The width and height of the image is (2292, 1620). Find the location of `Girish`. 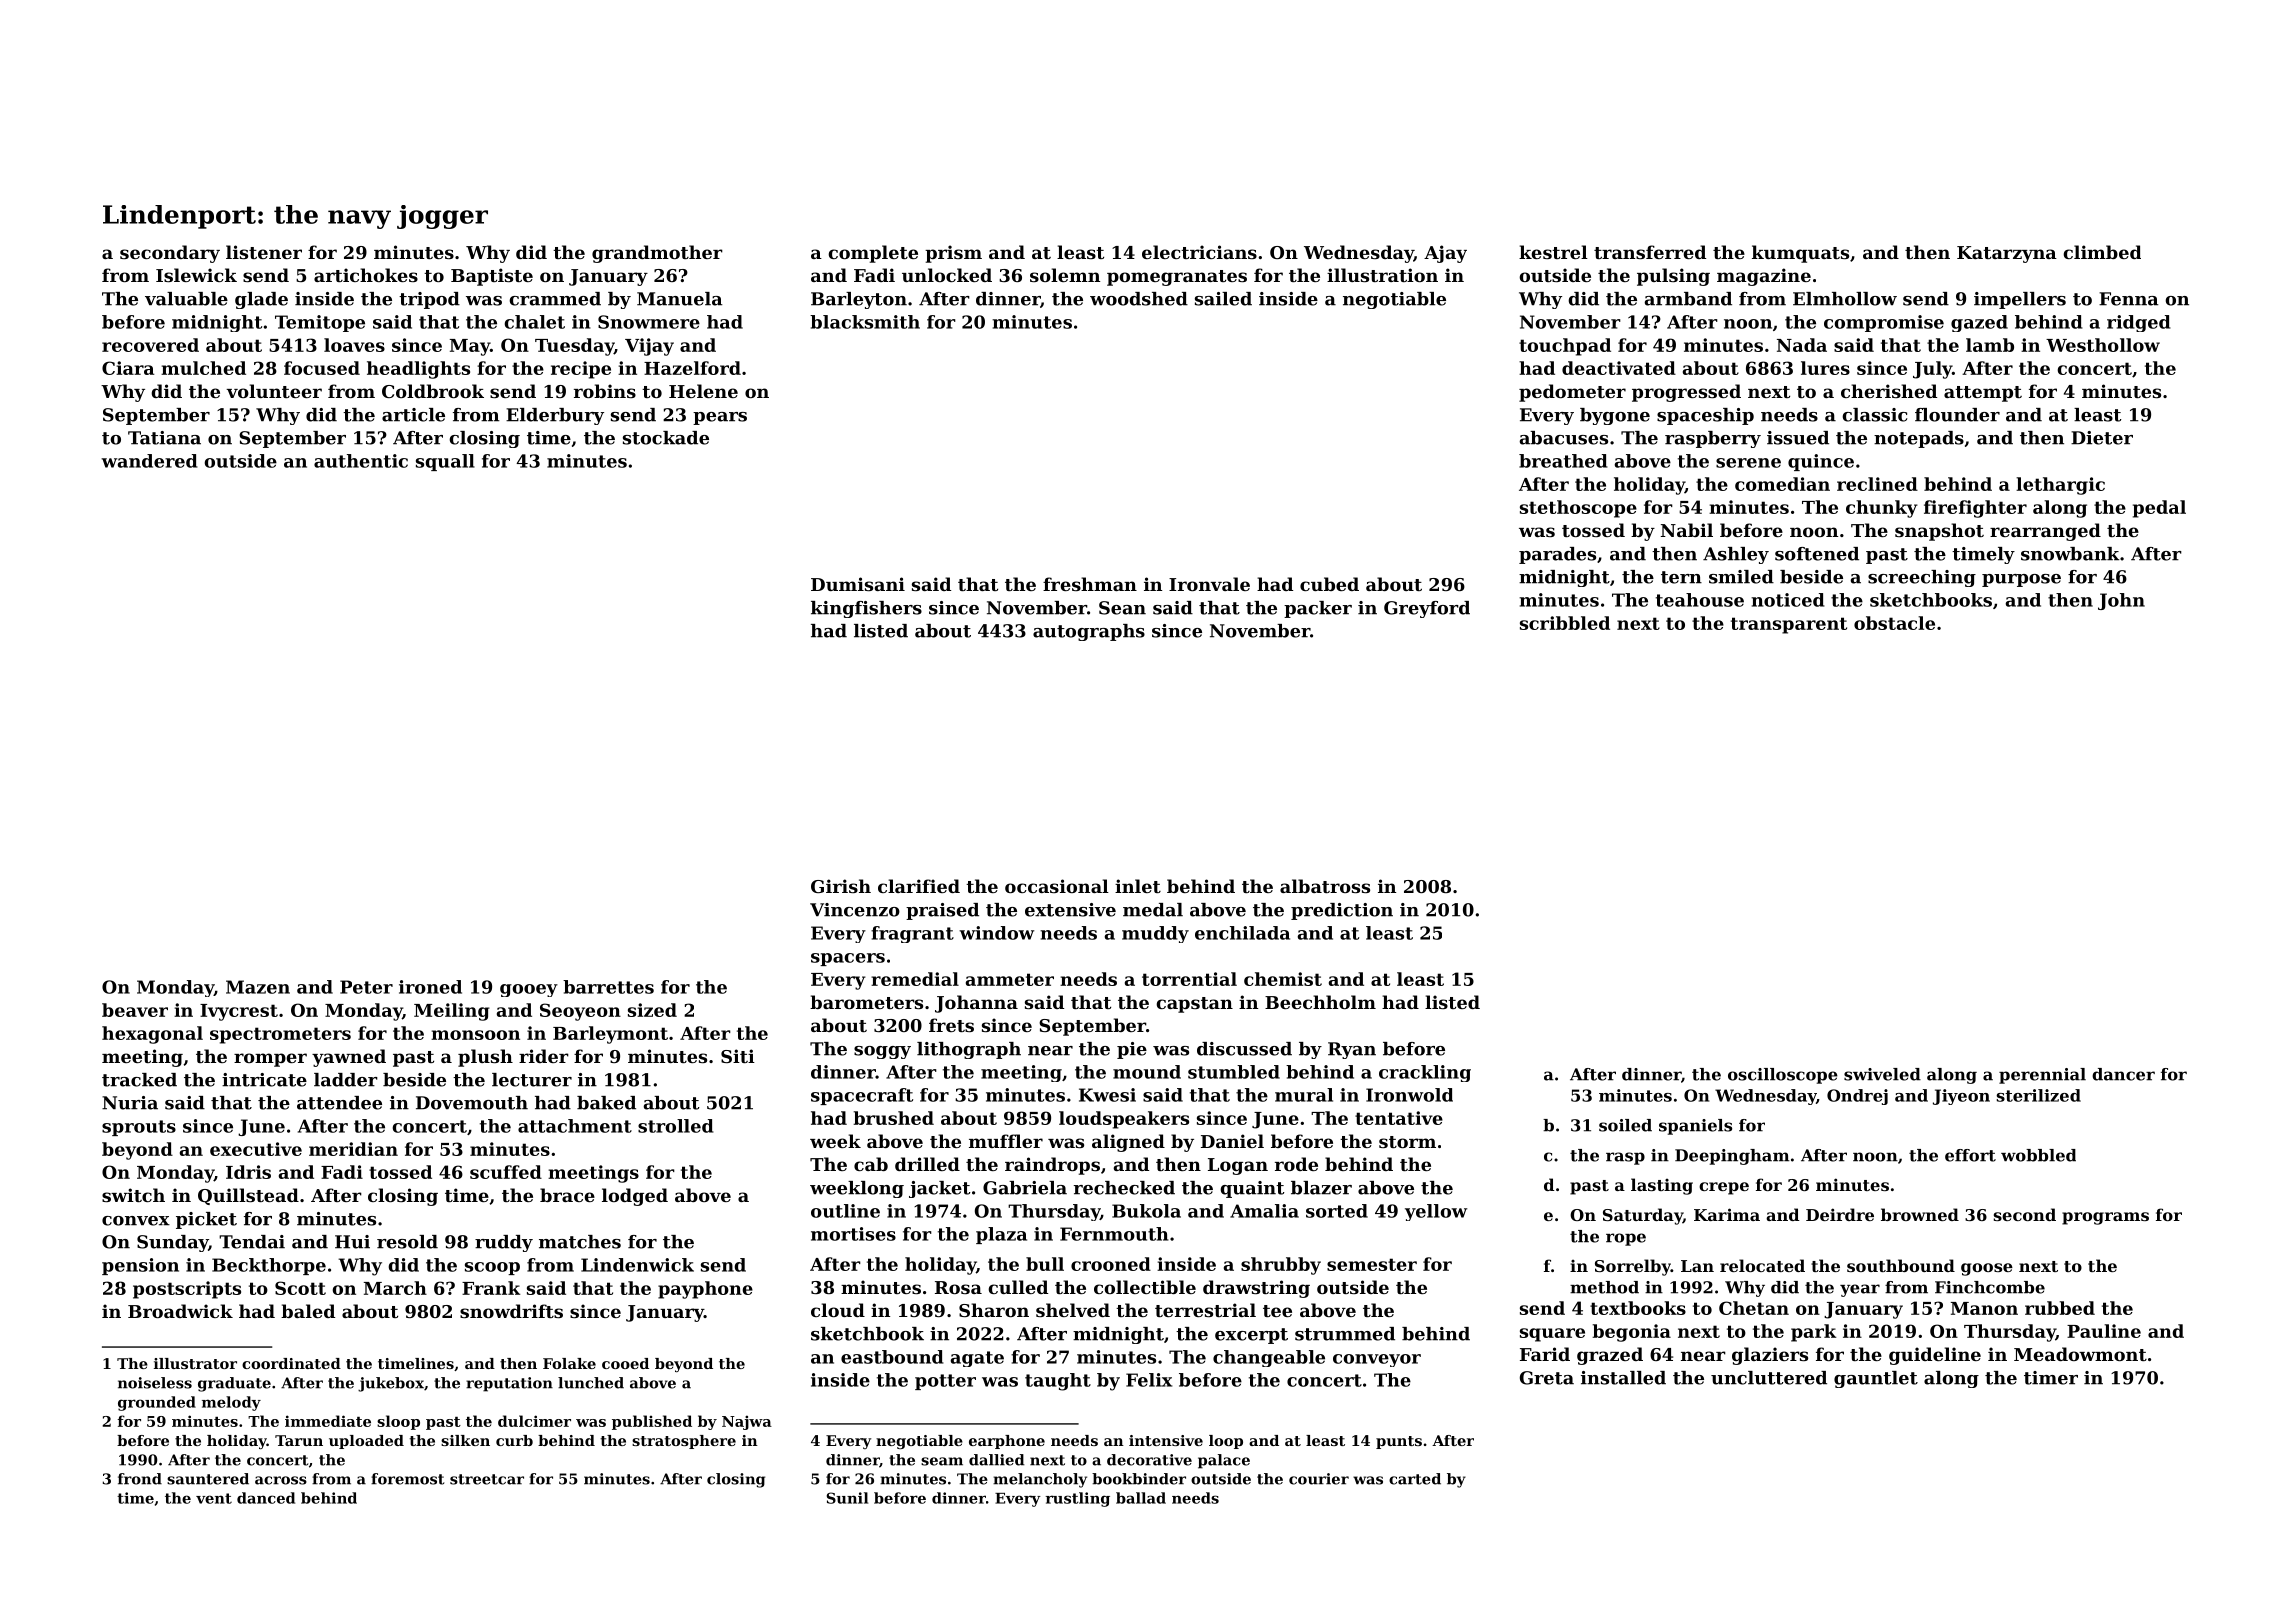

Girish is located at coordinates (841, 886).
